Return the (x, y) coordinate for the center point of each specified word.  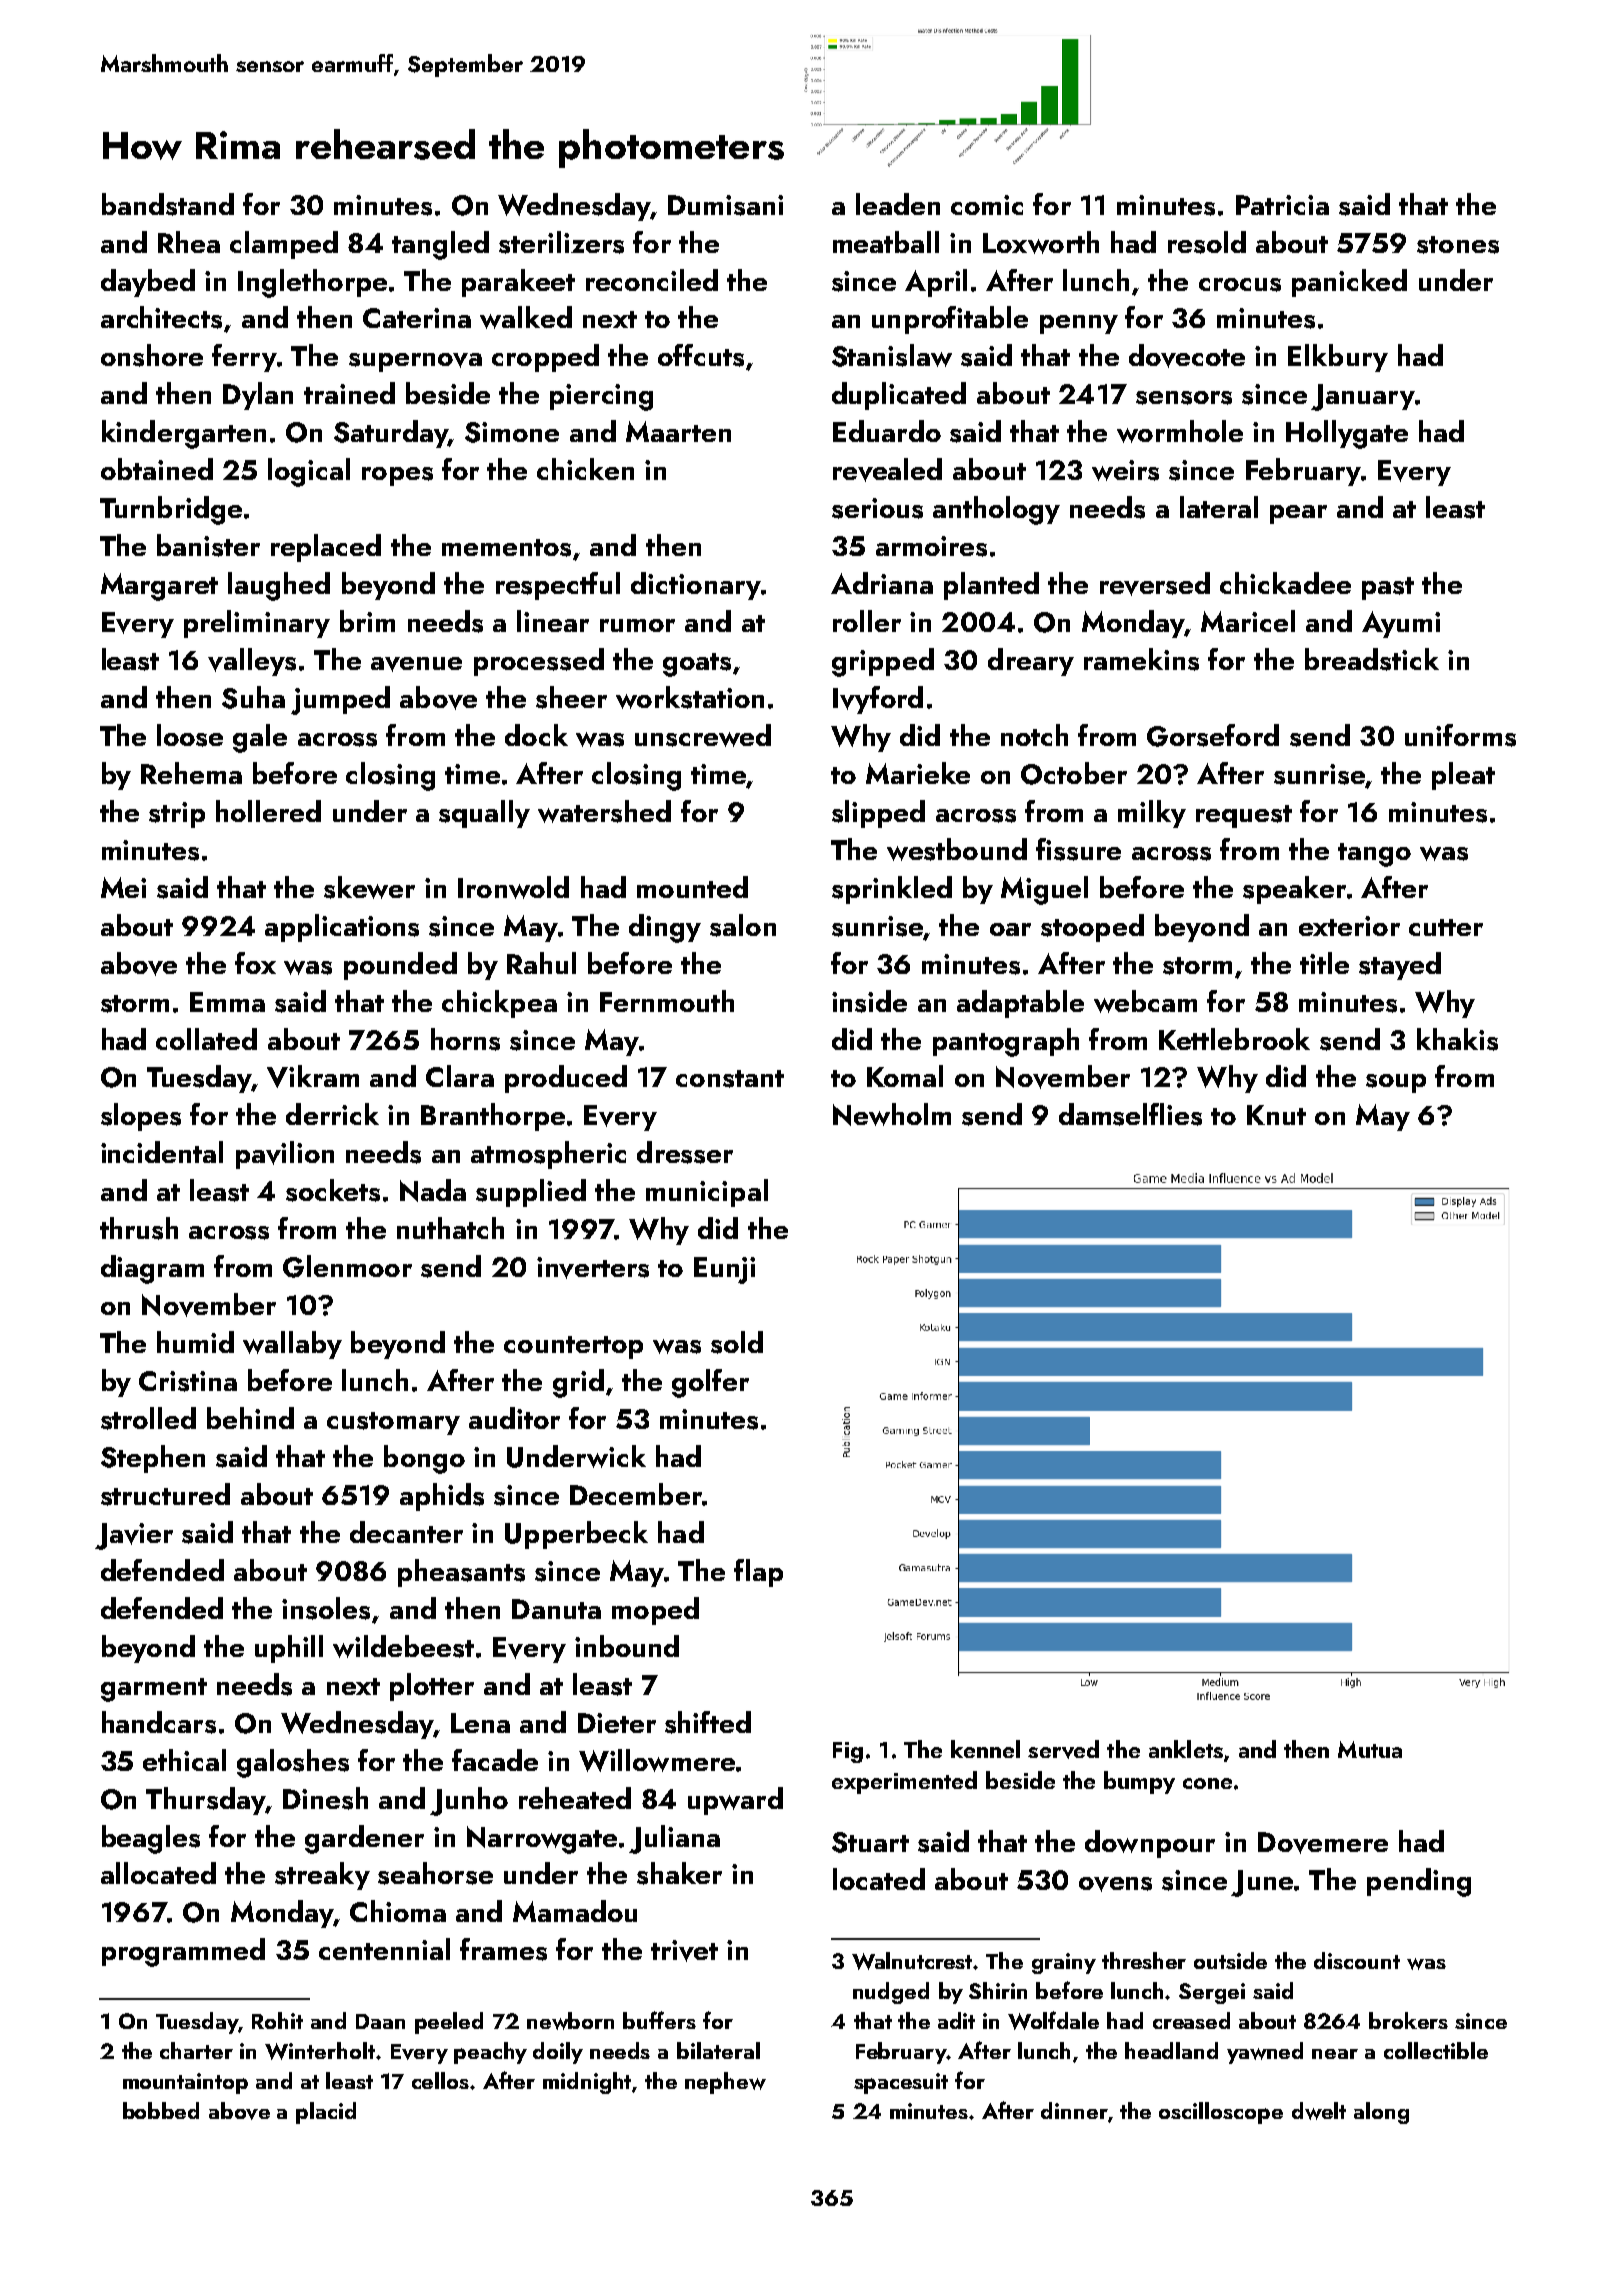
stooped (1092, 928)
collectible (1436, 2050)
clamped (284, 245)
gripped (883, 662)
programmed (183, 1952)
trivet (684, 1951)
